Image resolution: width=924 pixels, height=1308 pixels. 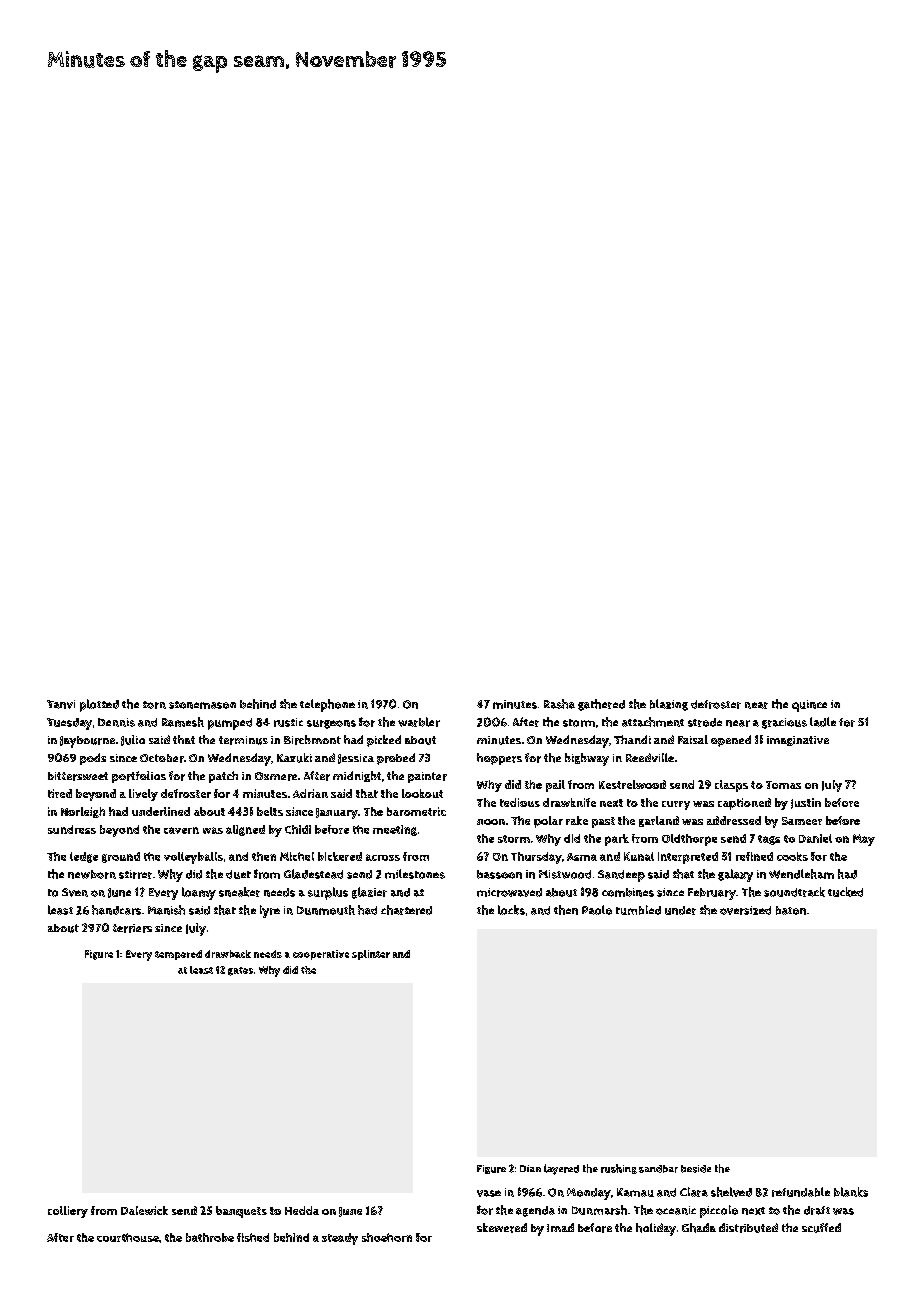 What do you see at coordinates (489, 1193) in the screenshot?
I see `vase` at bounding box center [489, 1193].
